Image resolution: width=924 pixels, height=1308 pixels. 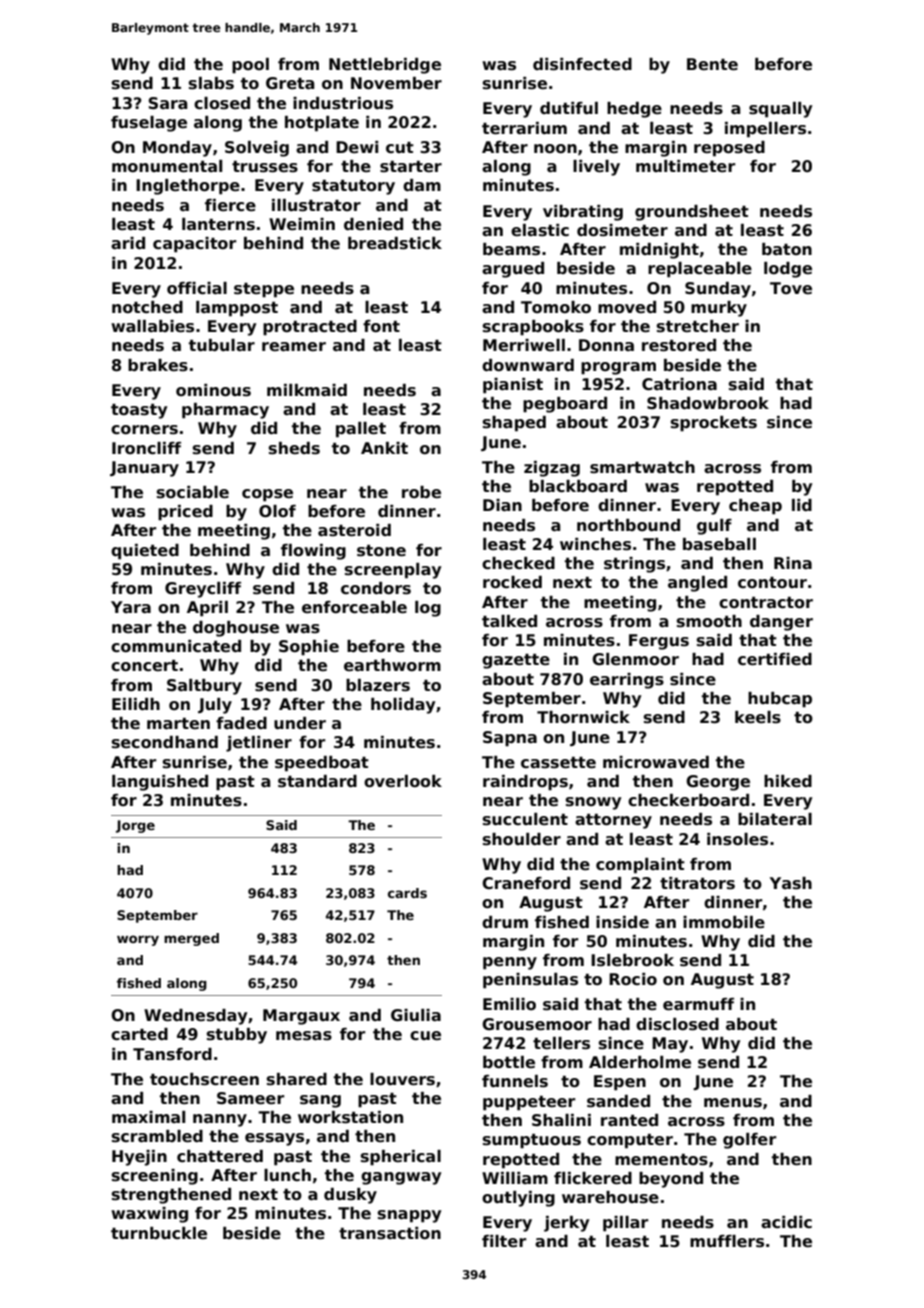 What do you see at coordinates (724, 922) in the screenshot?
I see `immobile` at bounding box center [724, 922].
